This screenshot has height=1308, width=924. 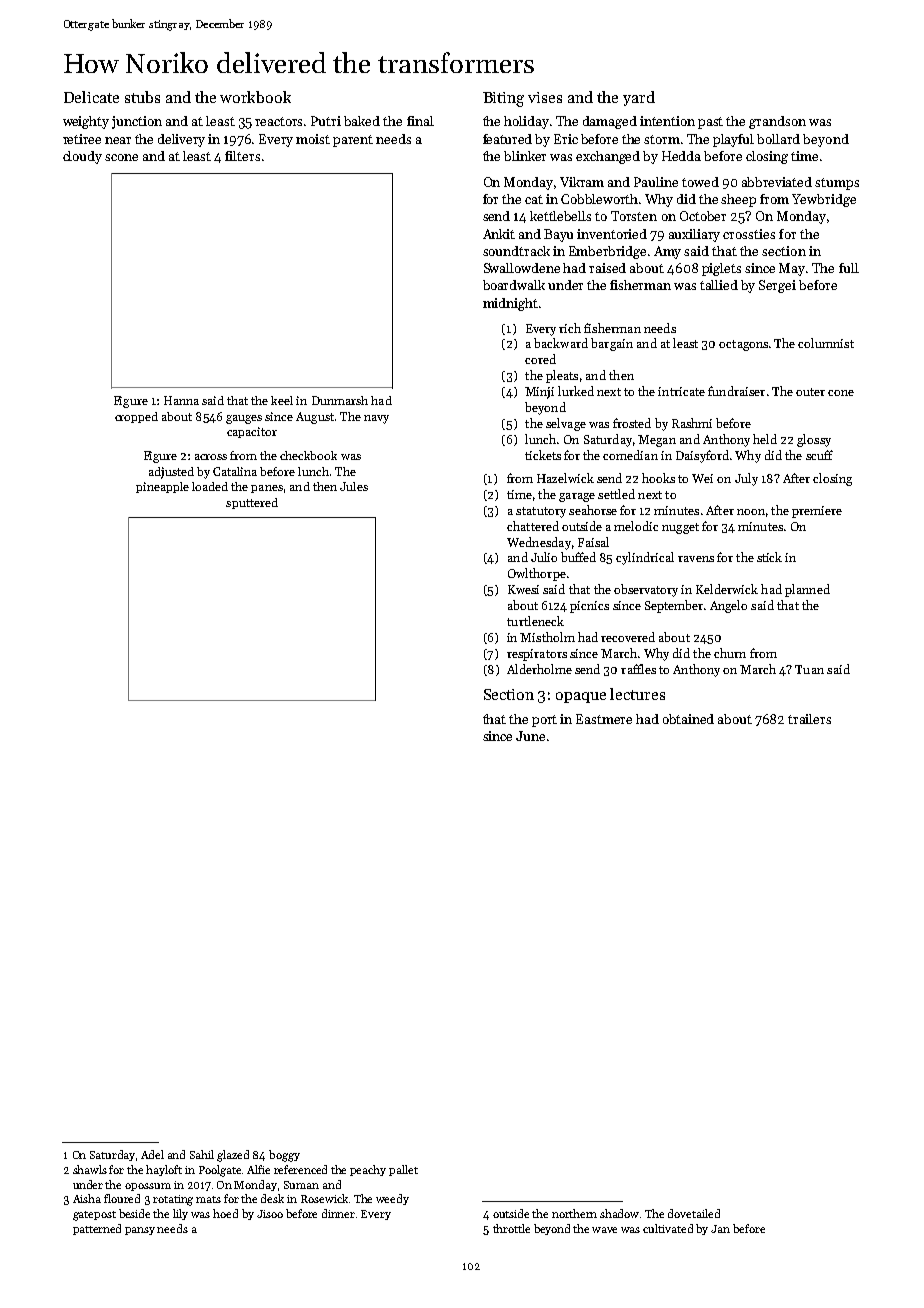 I want to click on abbreviated, so click(x=777, y=182).
